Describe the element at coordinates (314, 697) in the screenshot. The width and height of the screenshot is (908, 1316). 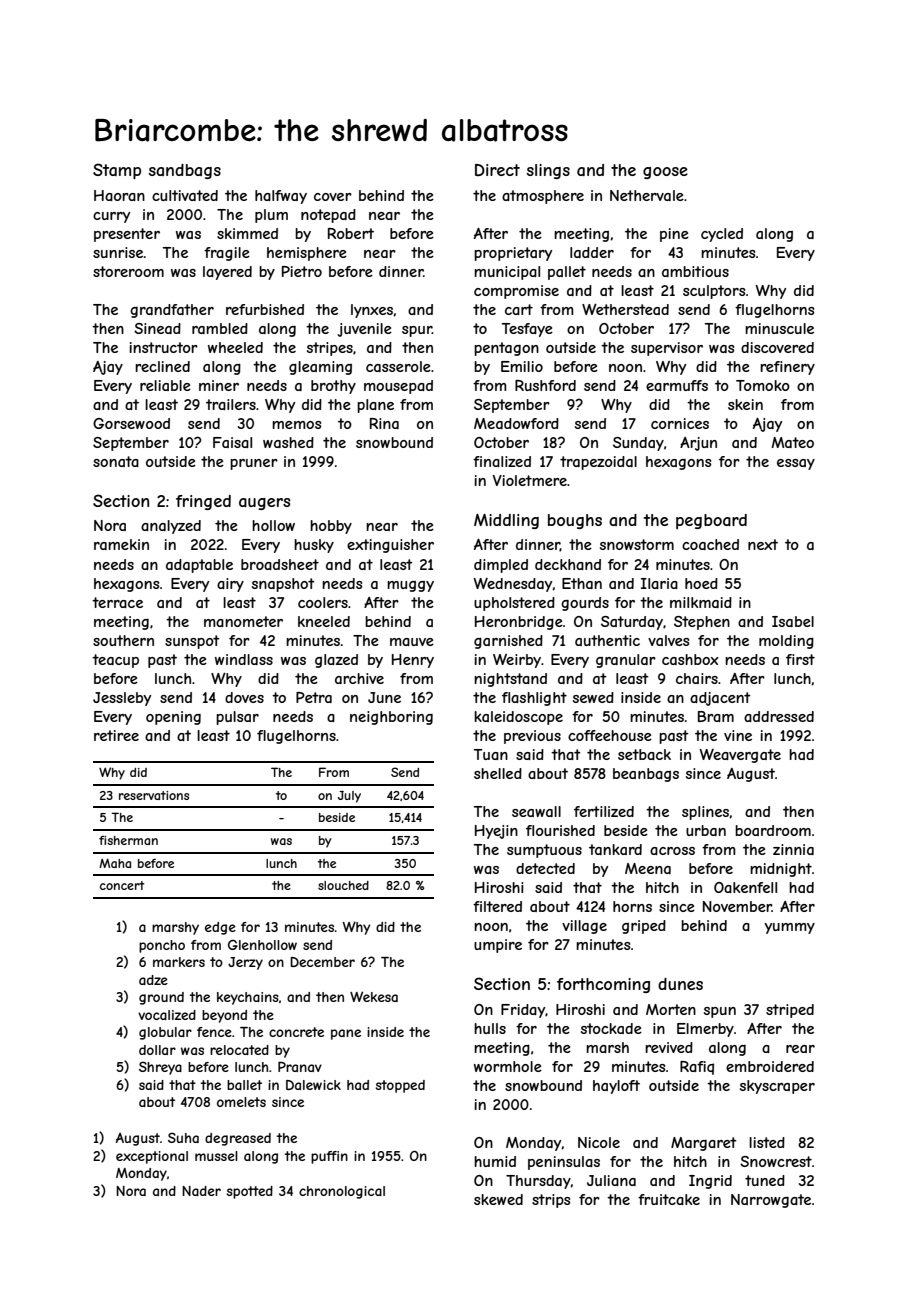
I see `Petra` at that location.
